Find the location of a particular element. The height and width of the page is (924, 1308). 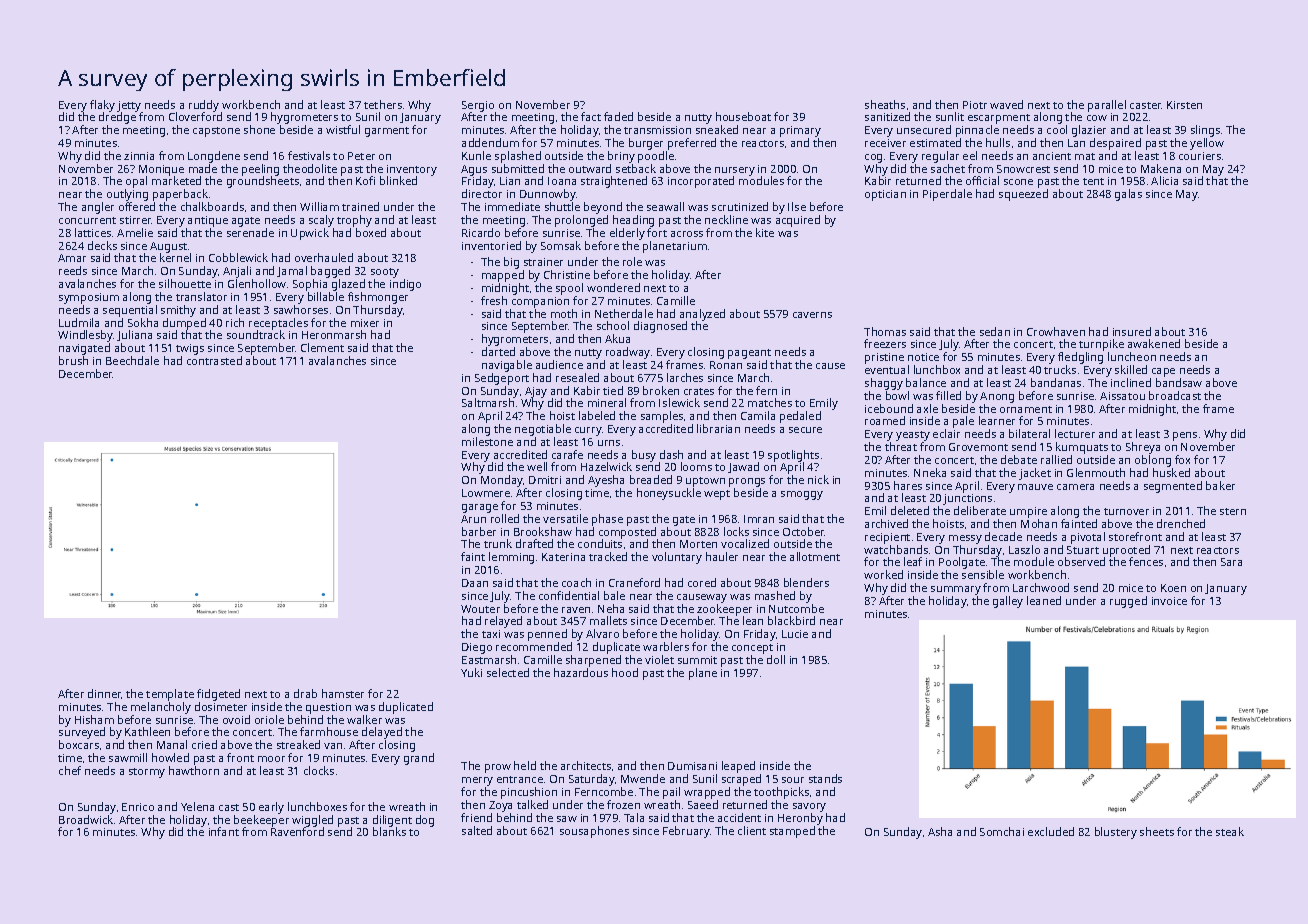

lecturer is located at coordinates (1075, 433).
